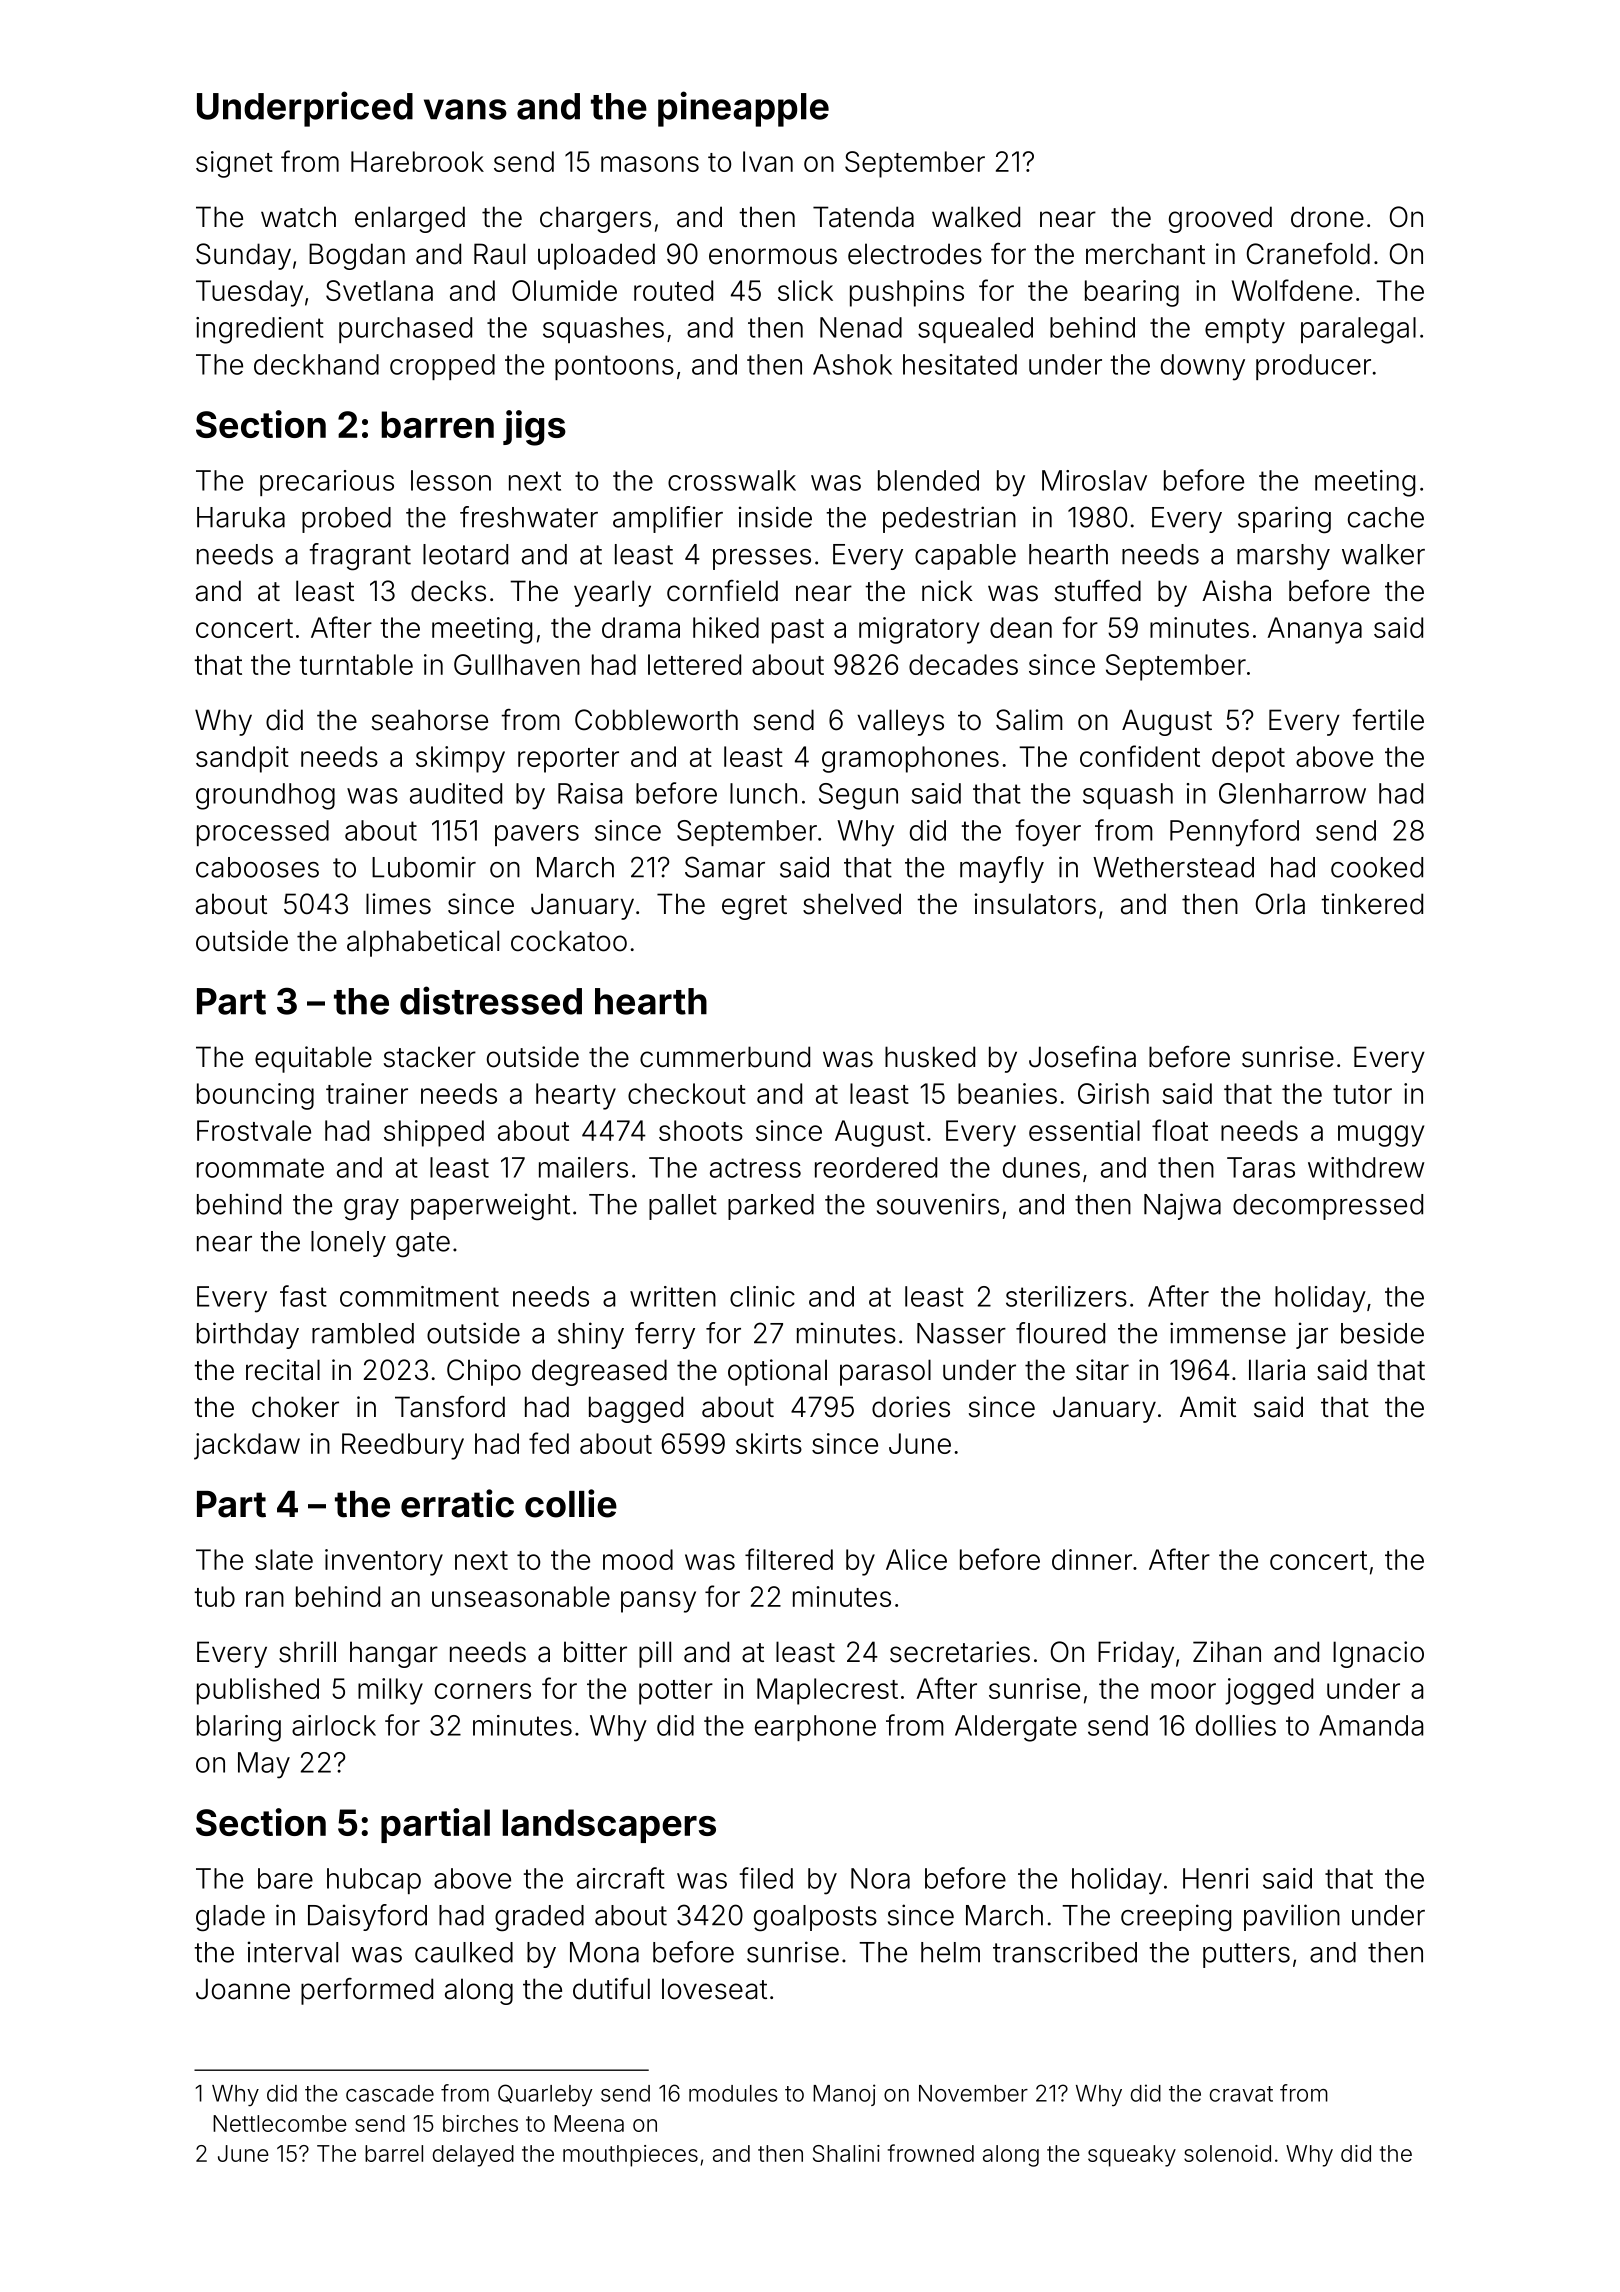  Describe the element at coordinates (490, 1207) in the page. I see `paperweight` at that location.
